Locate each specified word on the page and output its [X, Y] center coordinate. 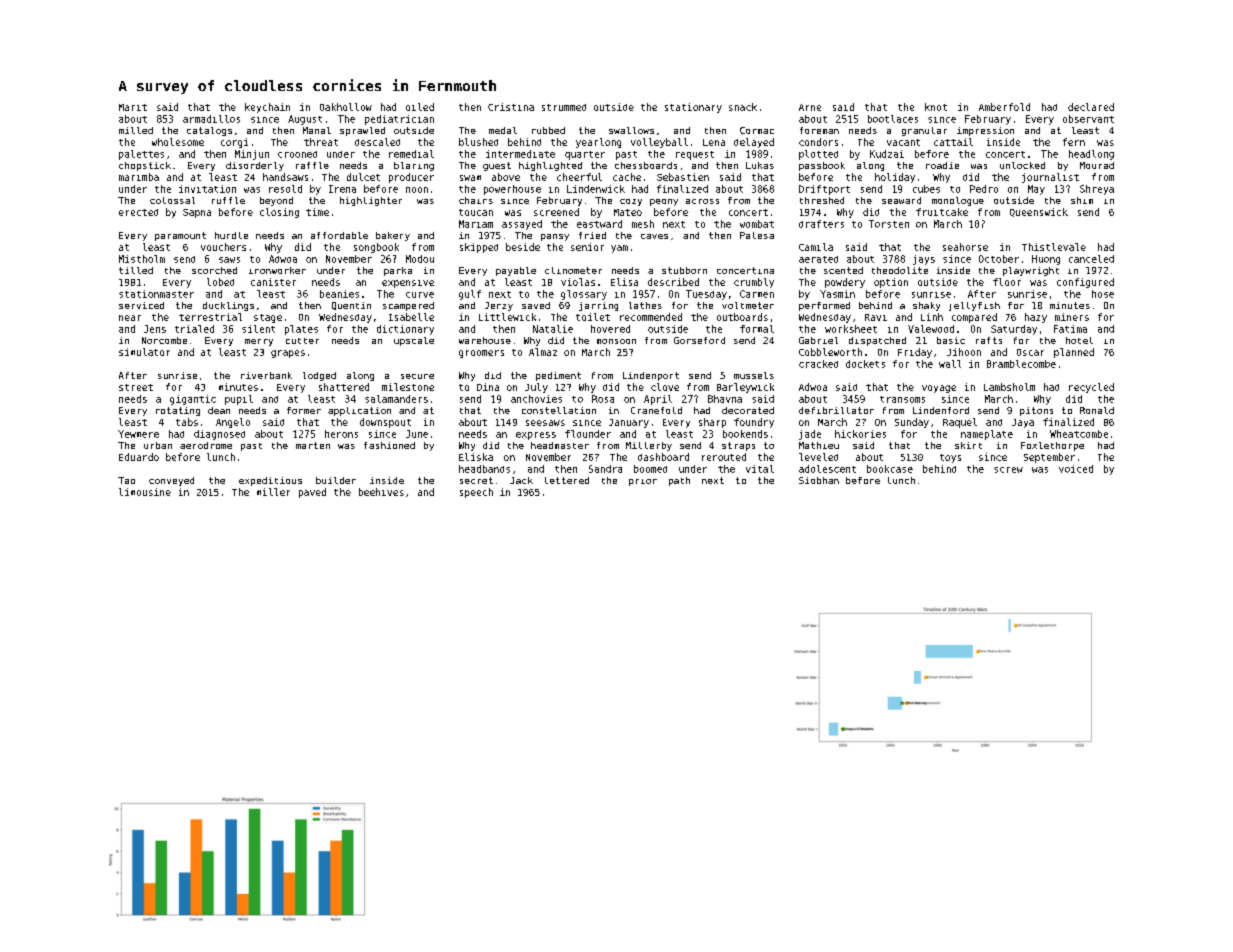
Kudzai [887, 154]
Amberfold [1004, 107]
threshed [822, 200]
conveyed [171, 481]
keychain [267, 108]
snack [743, 107]
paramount [180, 236]
